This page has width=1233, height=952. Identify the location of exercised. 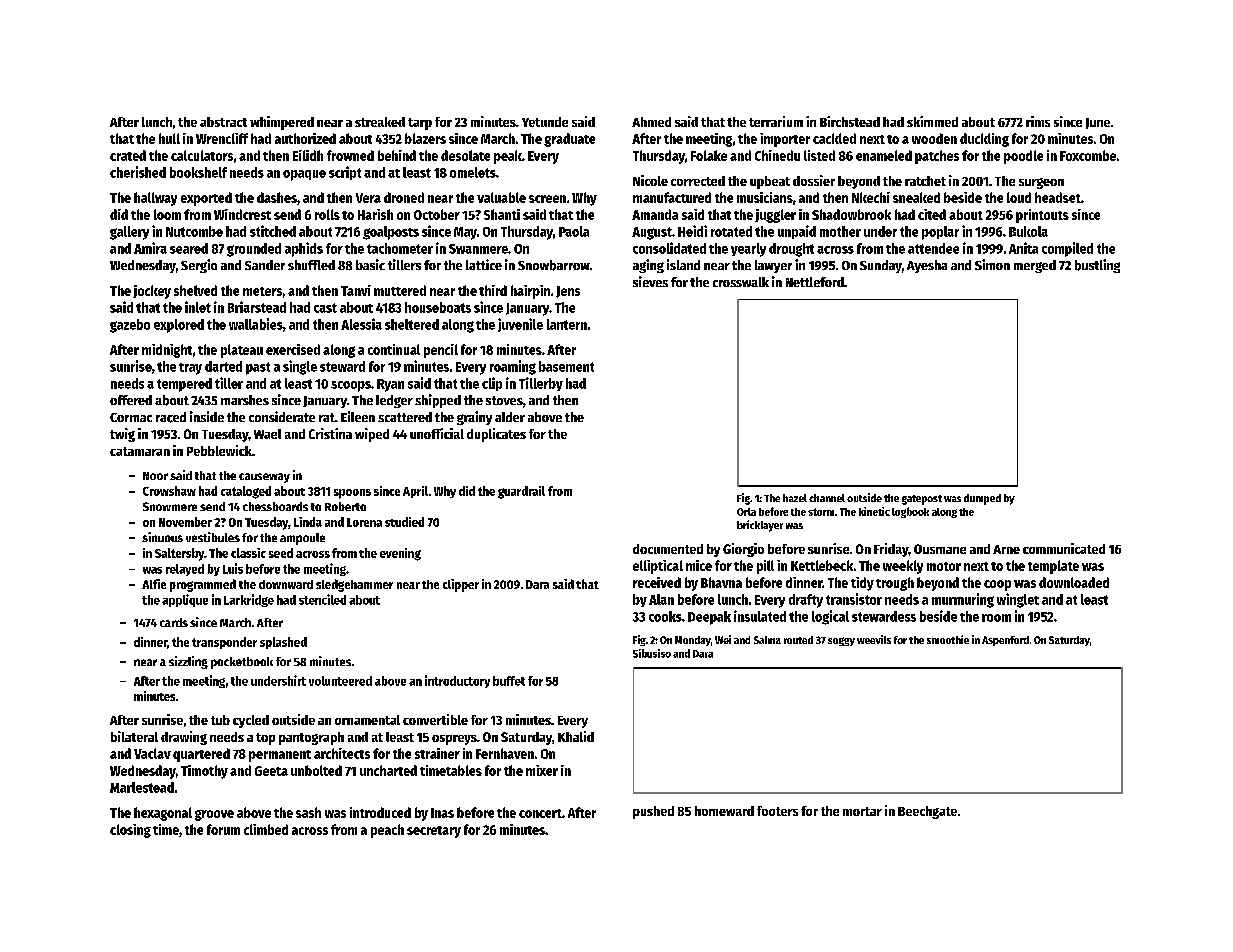
(293, 349).
